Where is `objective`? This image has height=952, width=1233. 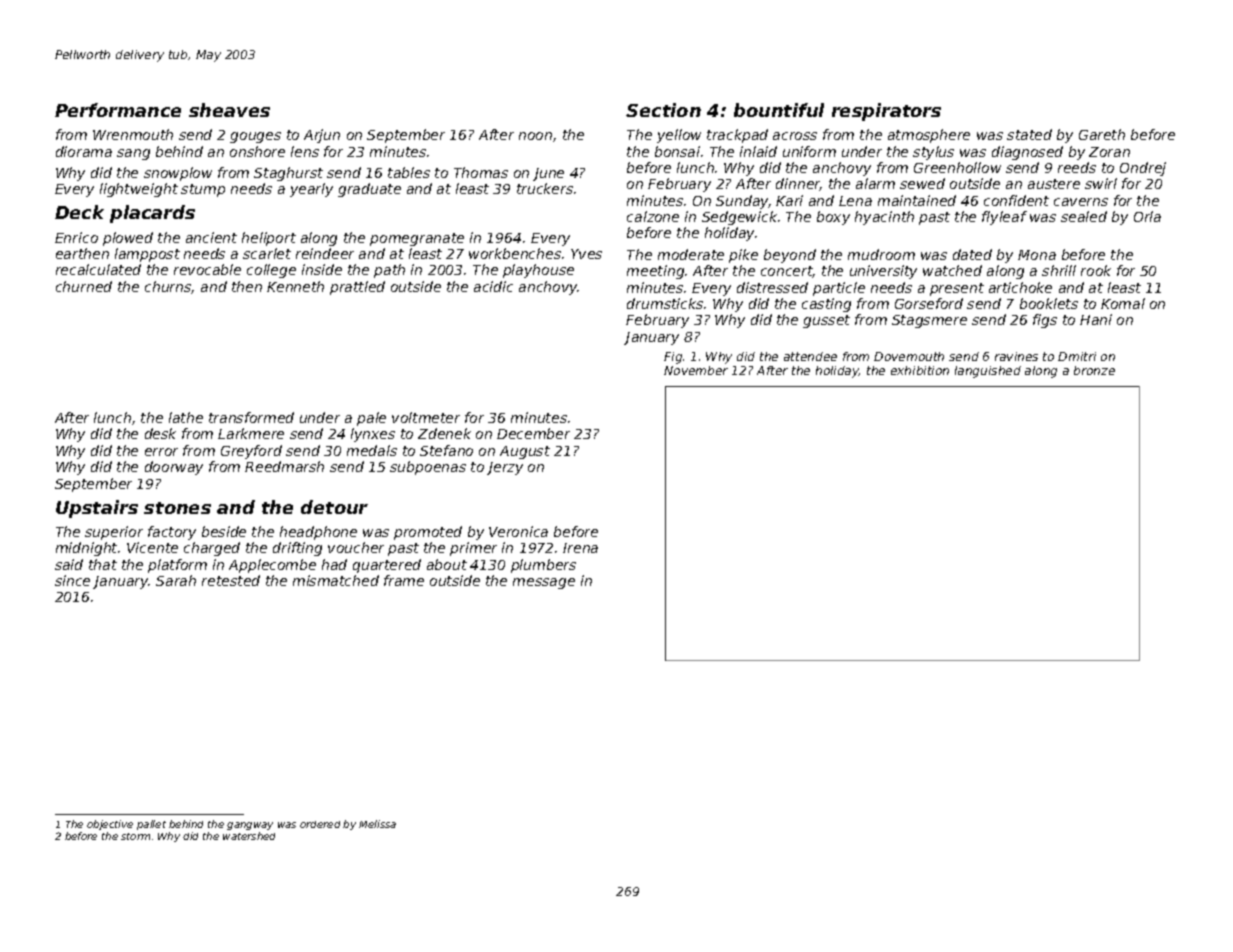
objective is located at coordinates (110, 825).
